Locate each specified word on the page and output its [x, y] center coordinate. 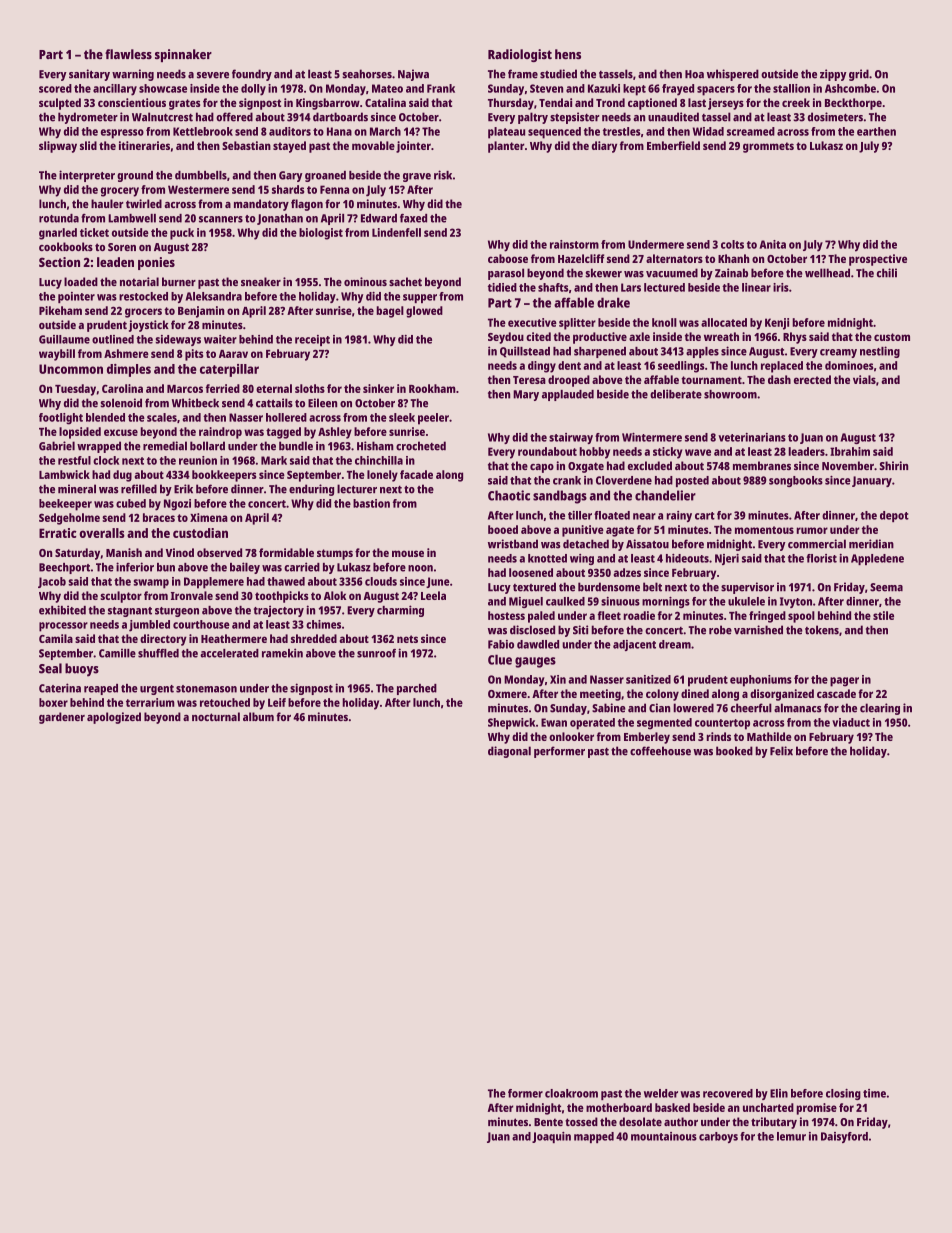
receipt [312, 340]
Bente [548, 1122]
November [848, 465]
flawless [128, 54]
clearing [880, 709]
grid [859, 75]
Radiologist [520, 55]
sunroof [376, 653]
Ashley [335, 433]
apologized [114, 718]
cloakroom [571, 1093]
